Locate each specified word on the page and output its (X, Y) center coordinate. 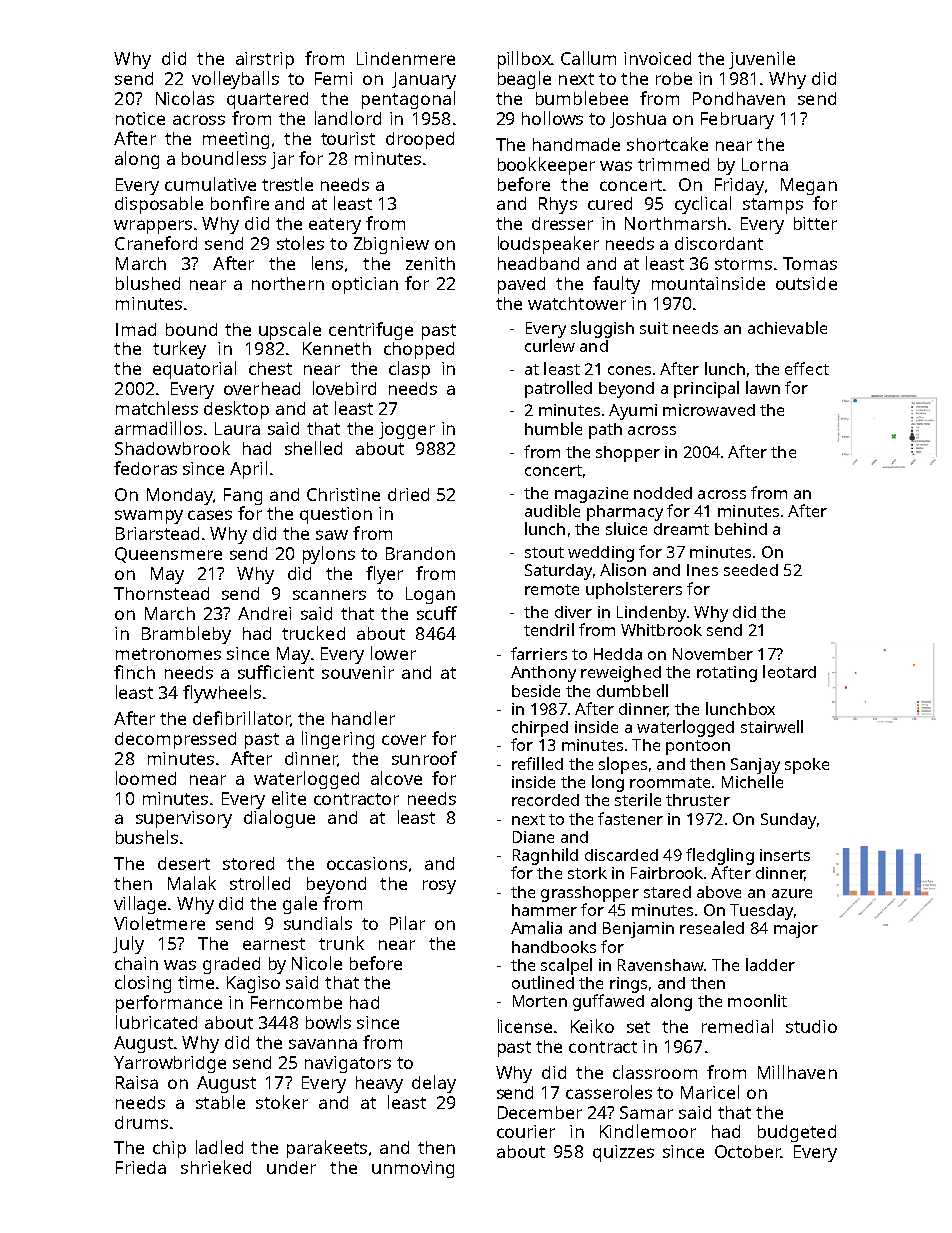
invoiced (657, 58)
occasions (367, 863)
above (719, 892)
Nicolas (185, 98)
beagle (524, 80)
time (196, 982)
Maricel (710, 1092)
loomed (146, 778)
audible (552, 510)
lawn (763, 387)
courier (526, 1131)
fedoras (145, 468)
